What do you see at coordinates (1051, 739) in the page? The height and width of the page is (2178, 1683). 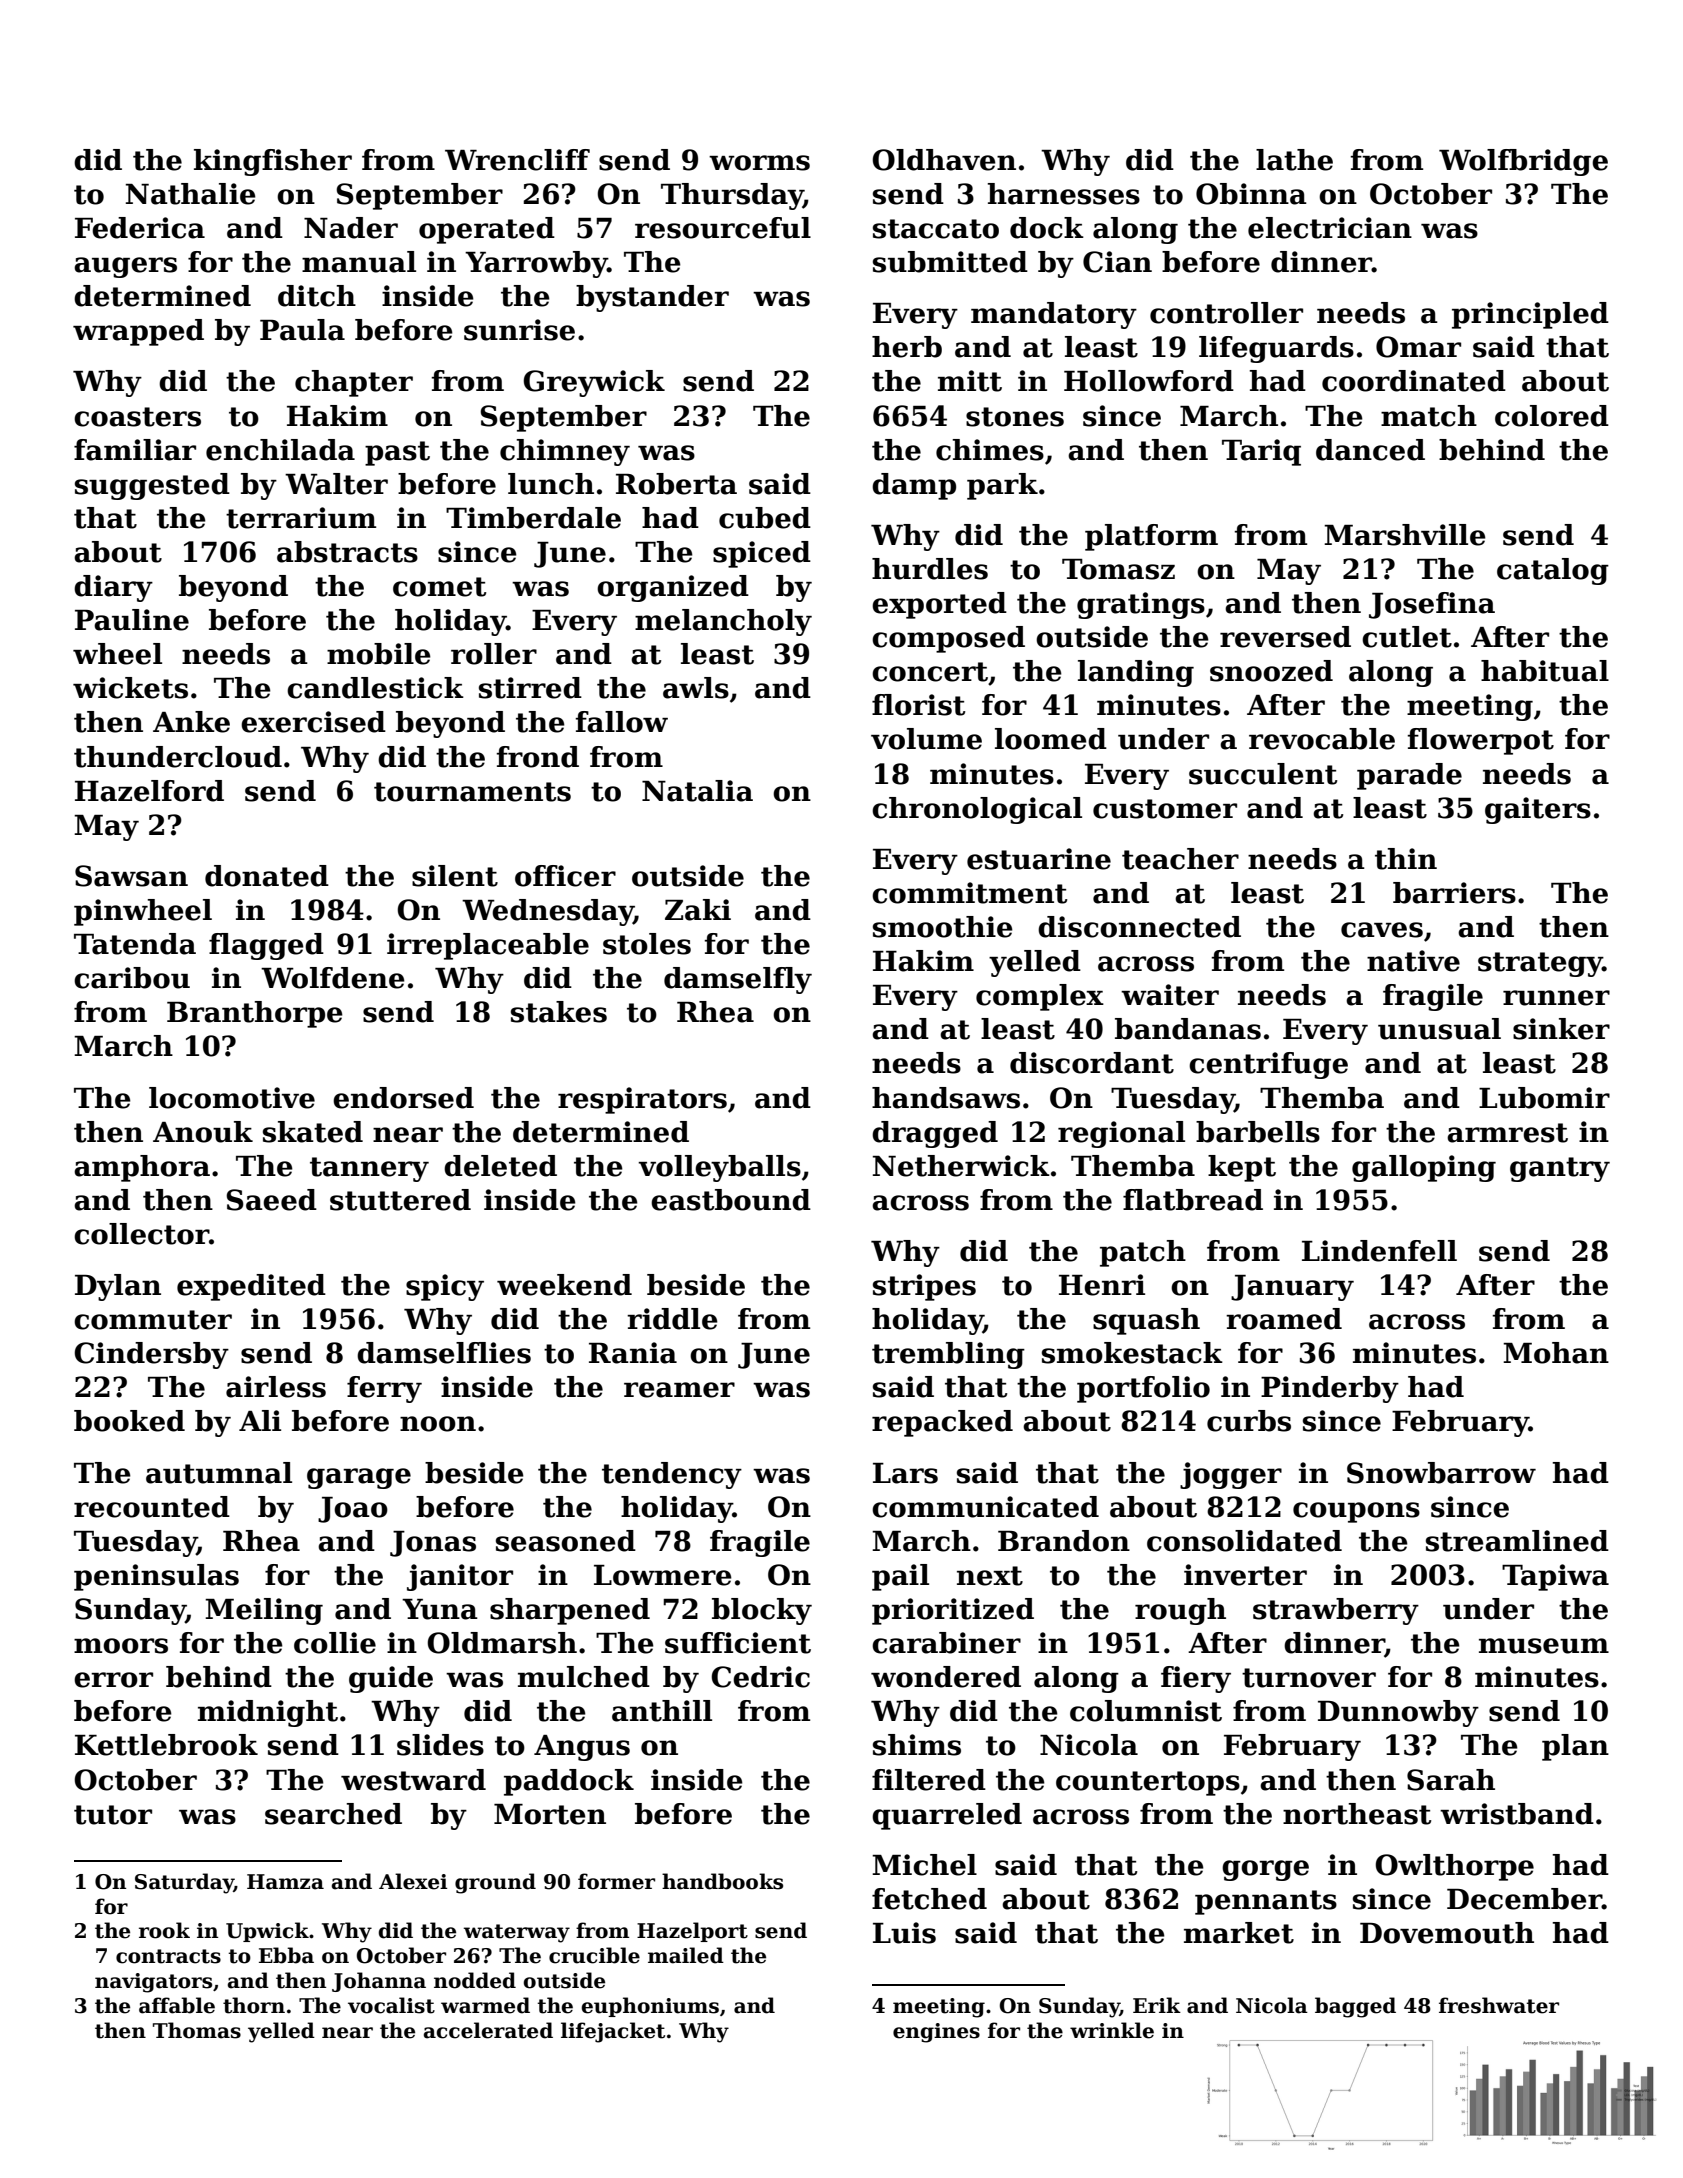 I see `loomed` at bounding box center [1051, 739].
